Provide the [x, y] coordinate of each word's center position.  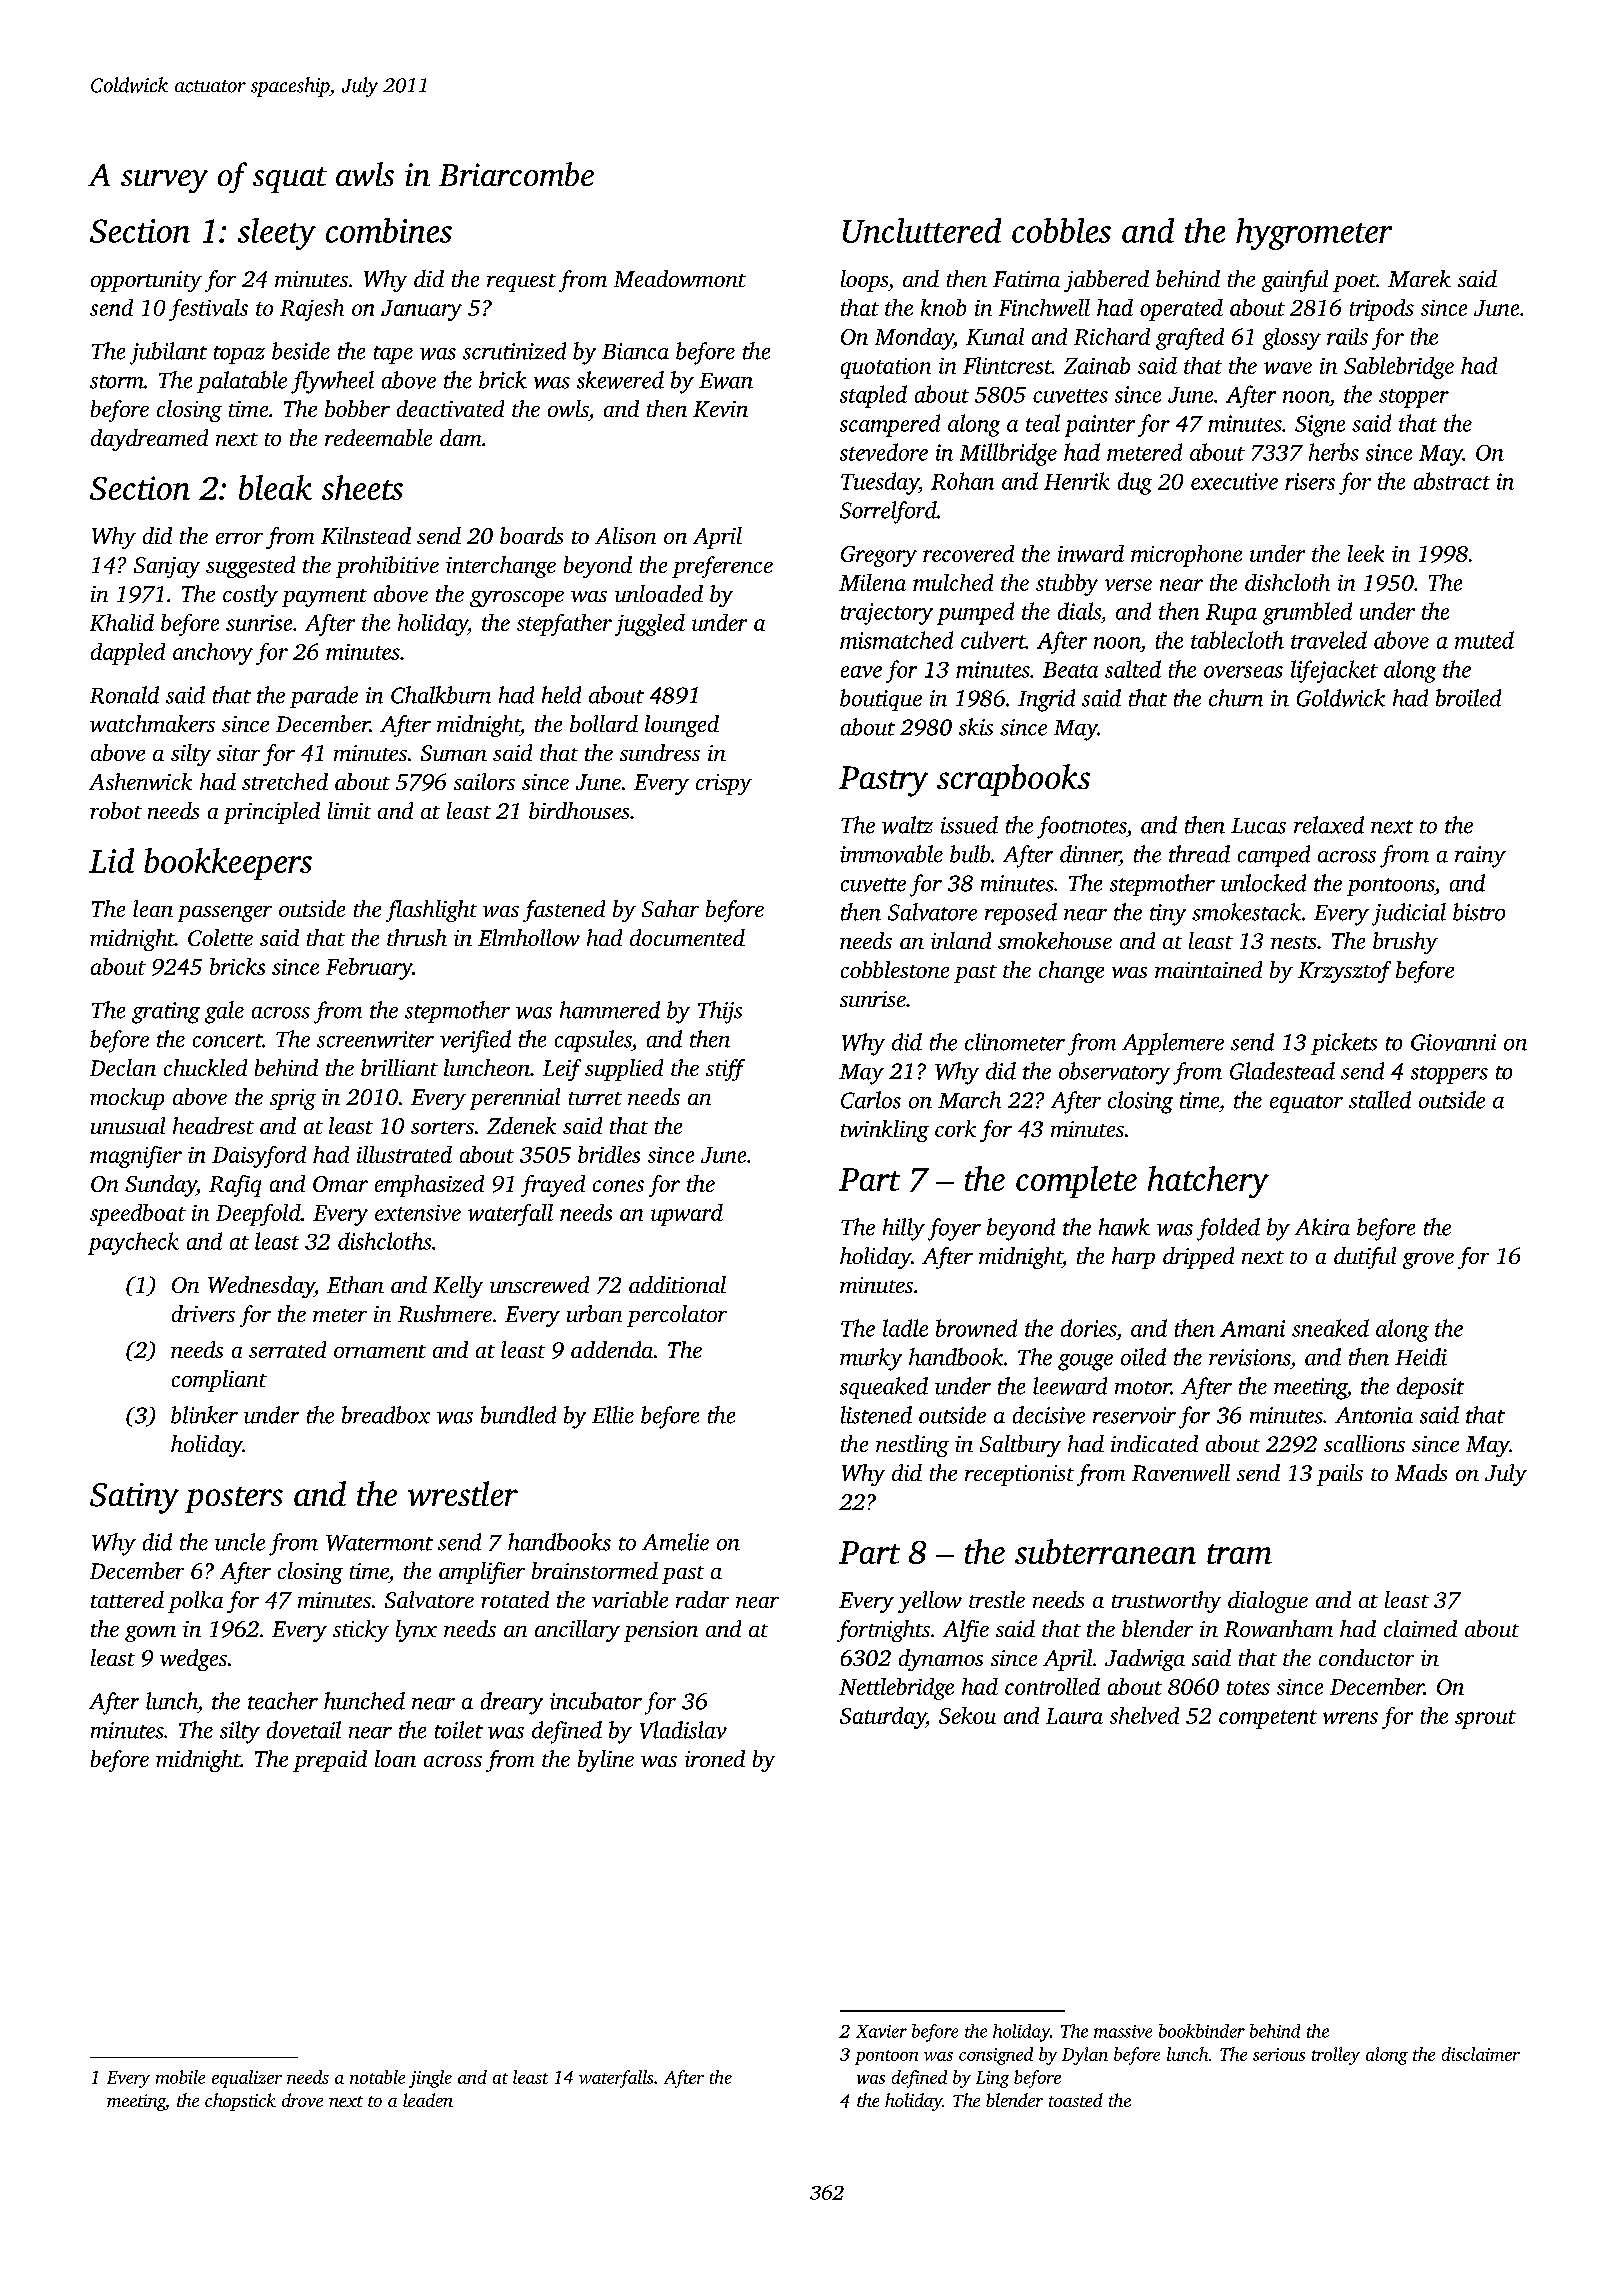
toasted [1076, 2100]
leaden [428, 2100]
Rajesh [312, 310]
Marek [1419, 278]
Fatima [1026, 279]
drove [302, 2100]
